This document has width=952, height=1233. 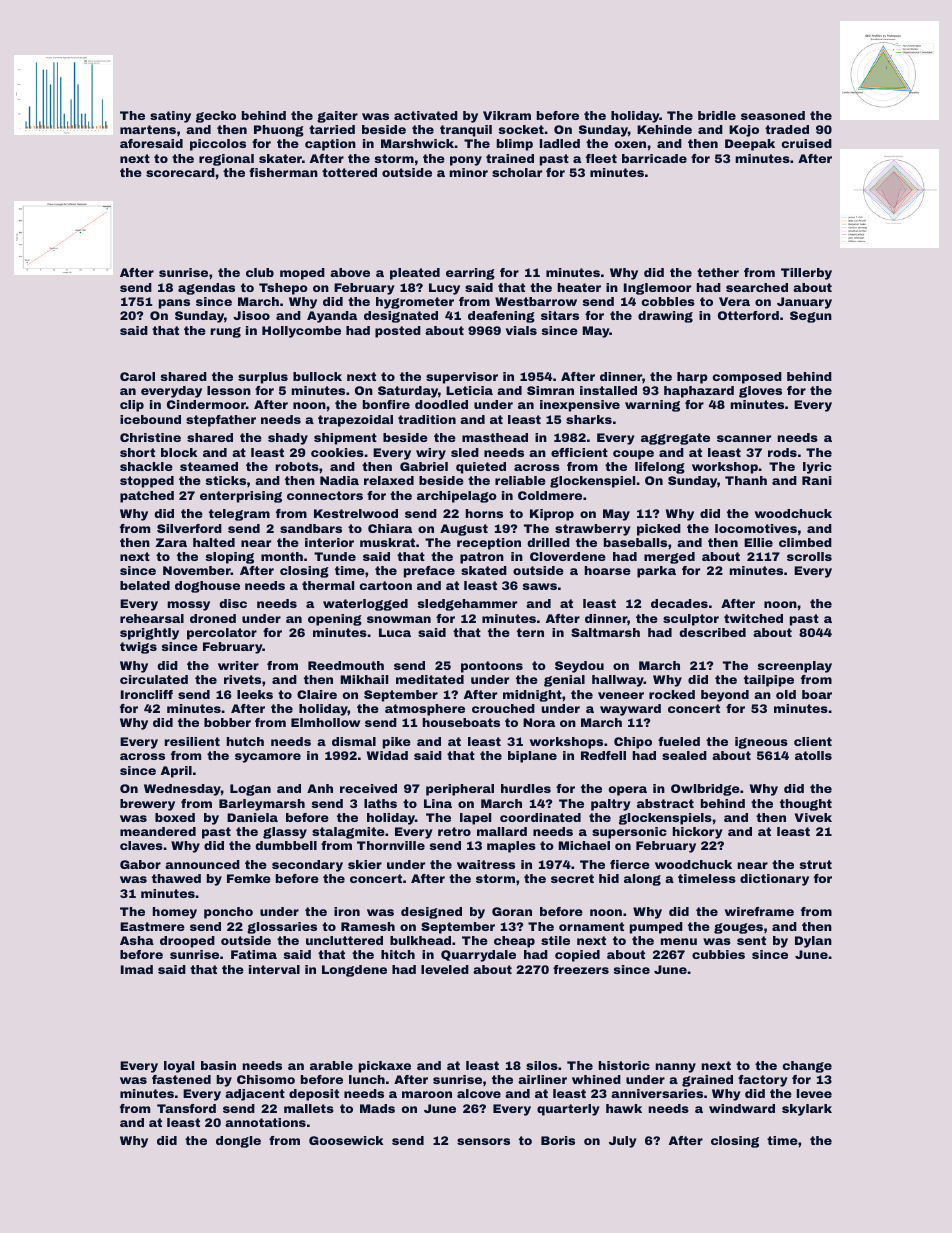 What do you see at coordinates (186, 1108) in the document?
I see `Tansford` at bounding box center [186, 1108].
